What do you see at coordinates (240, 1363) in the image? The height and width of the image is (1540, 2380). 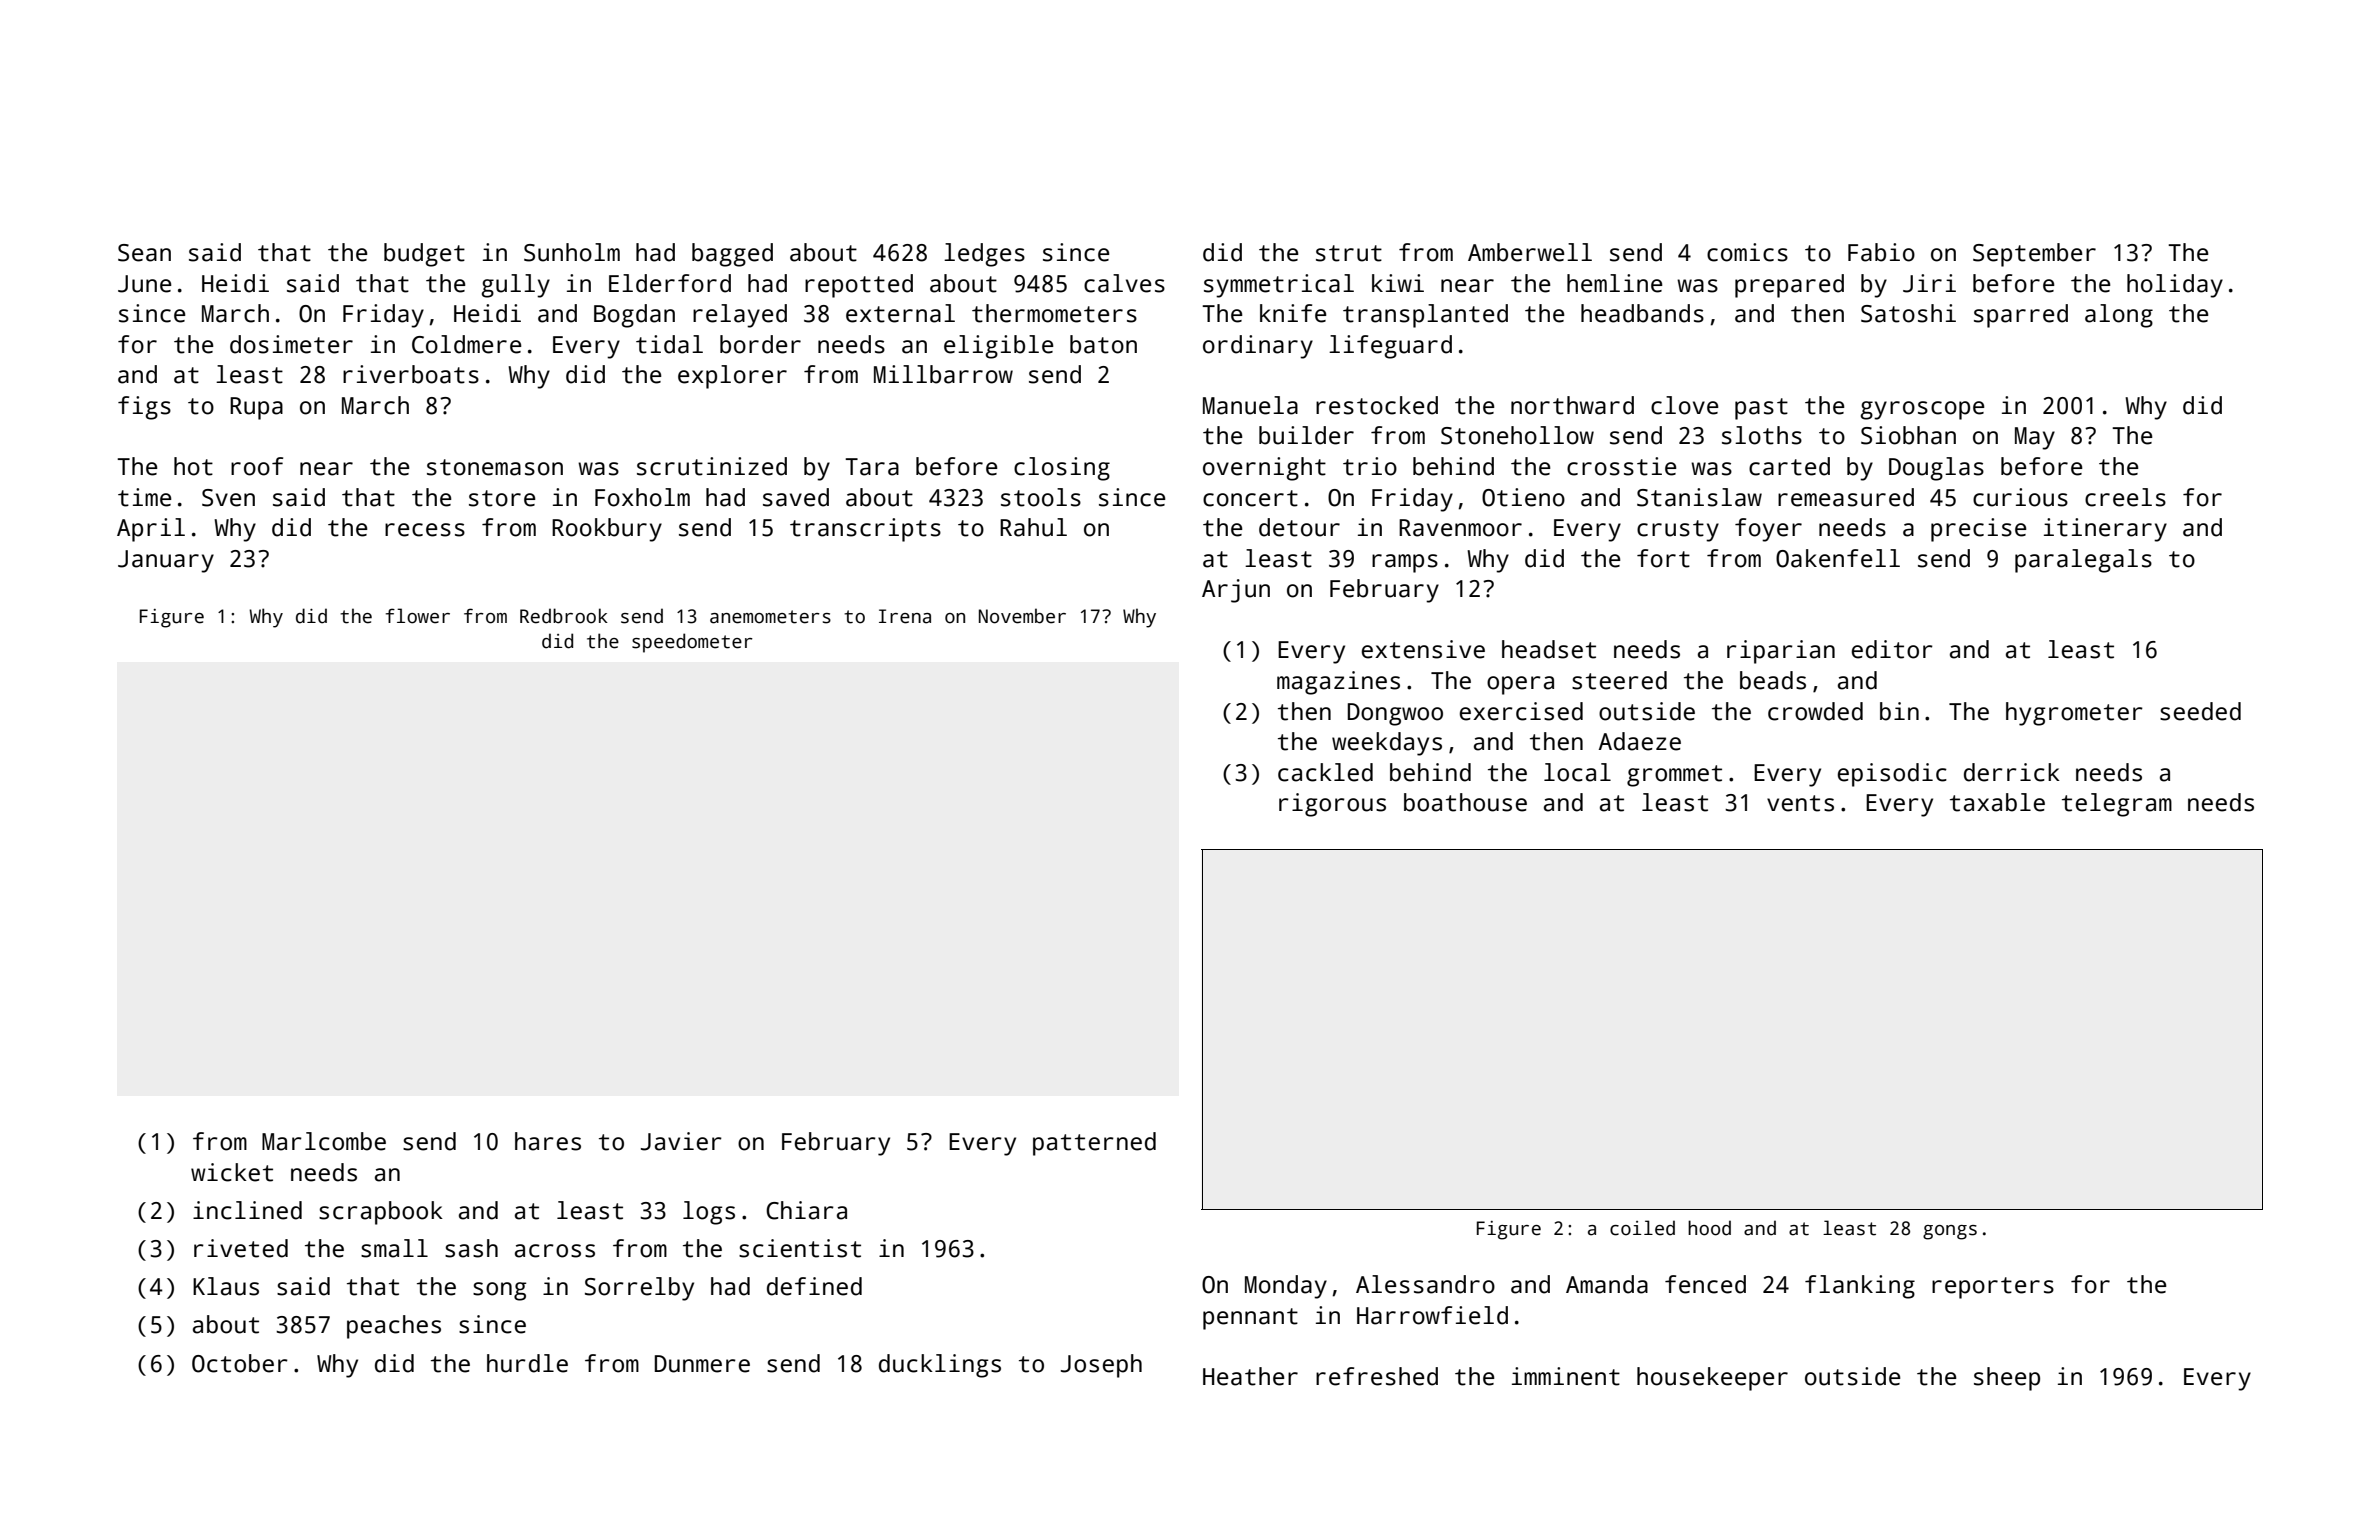 I see `October` at bounding box center [240, 1363].
